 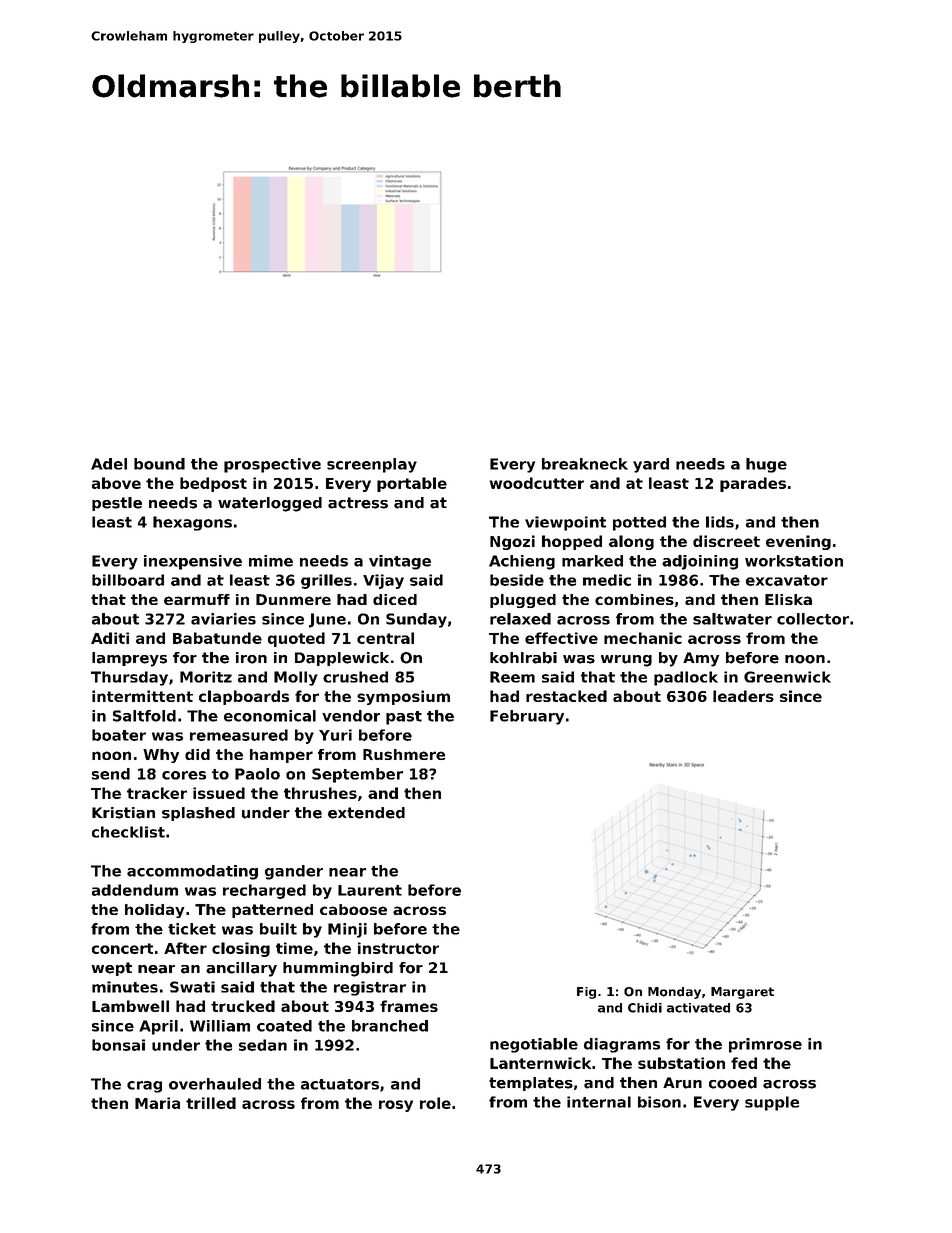 What do you see at coordinates (742, 993) in the document?
I see `Margaret` at bounding box center [742, 993].
